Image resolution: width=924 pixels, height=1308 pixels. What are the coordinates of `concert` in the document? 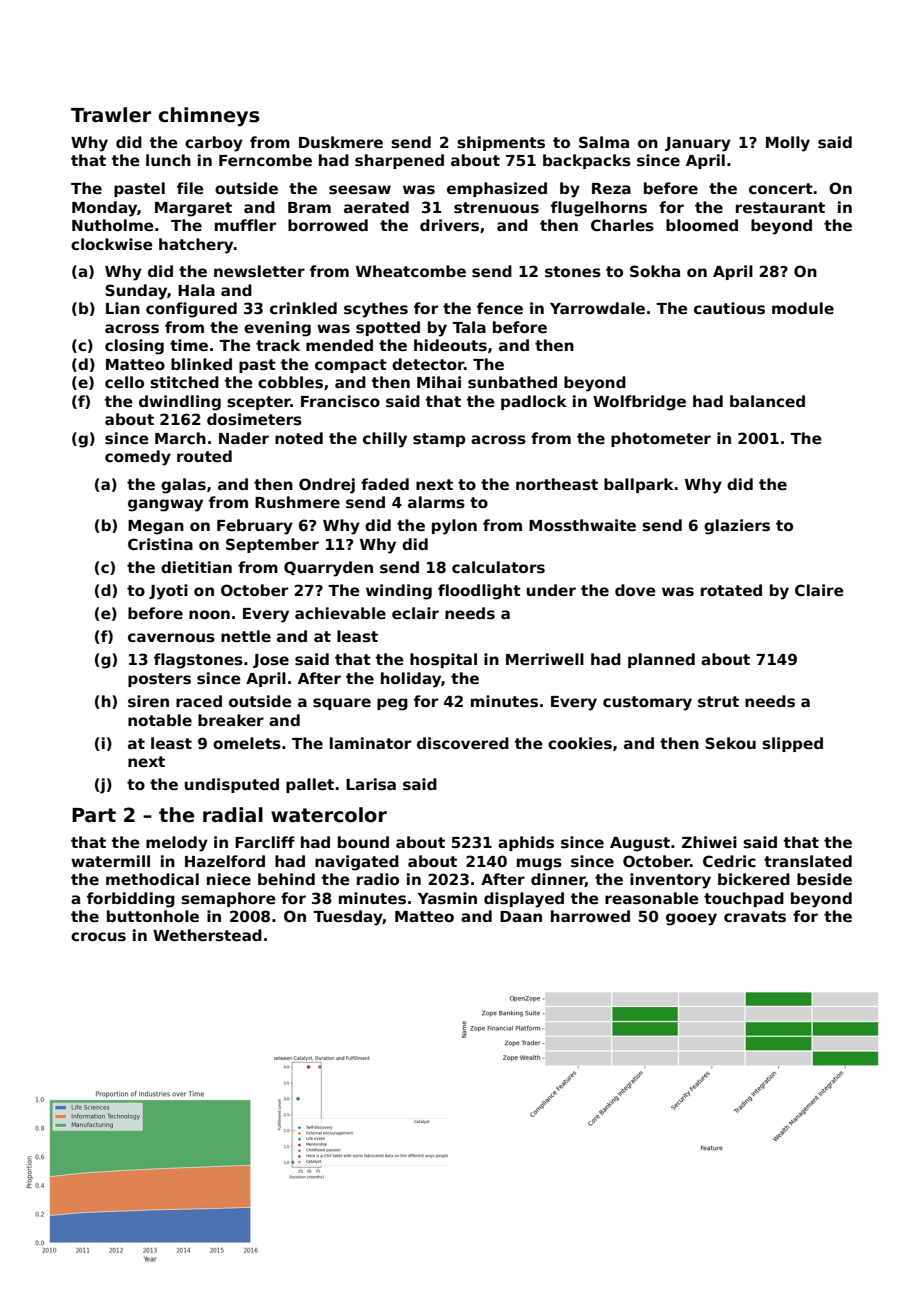 It's located at (781, 188).
